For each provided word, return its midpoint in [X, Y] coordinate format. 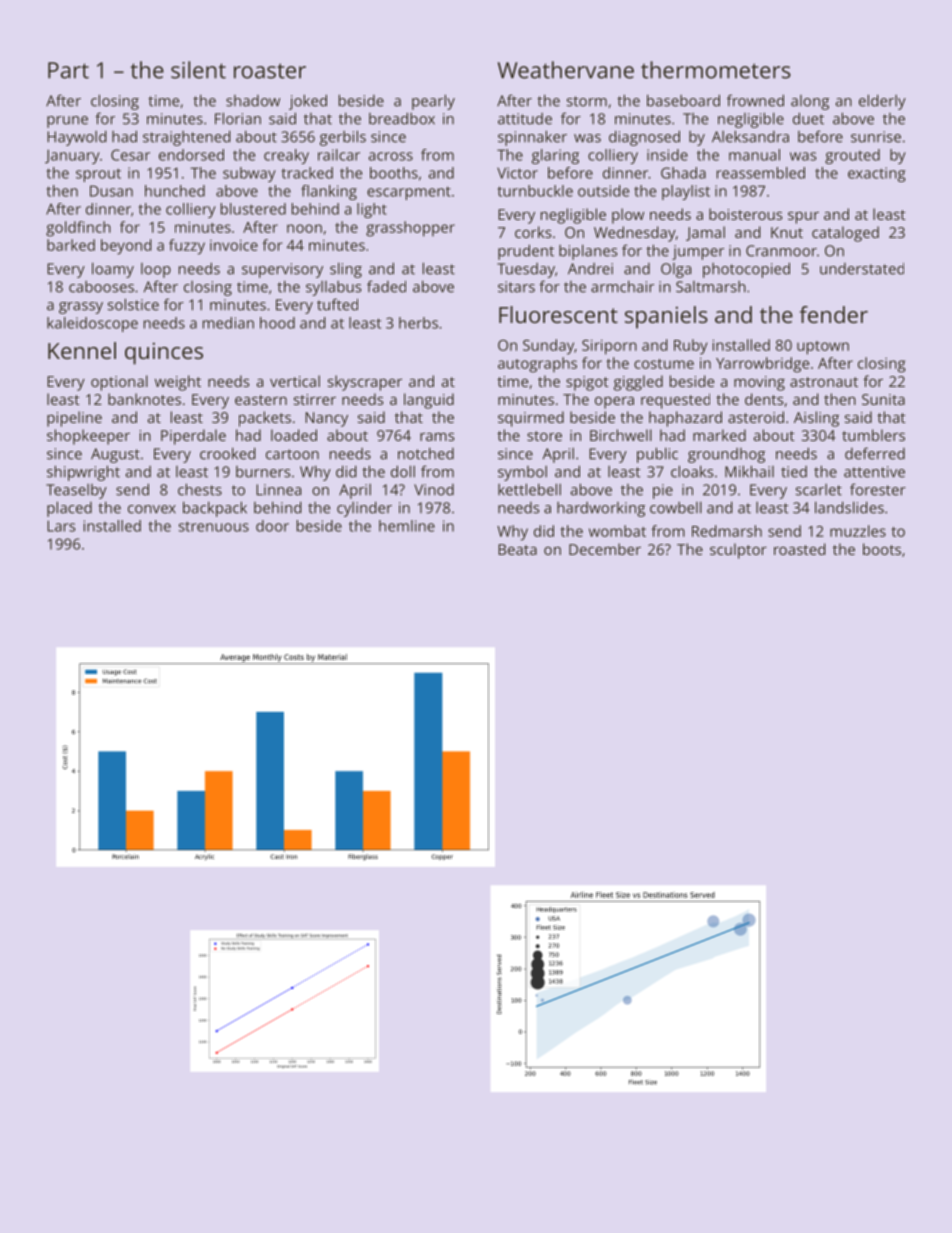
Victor [517, 173]
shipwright [83, 473]
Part [68, 70]
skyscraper [365, 383]
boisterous [745, 214]
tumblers [873, 435]
